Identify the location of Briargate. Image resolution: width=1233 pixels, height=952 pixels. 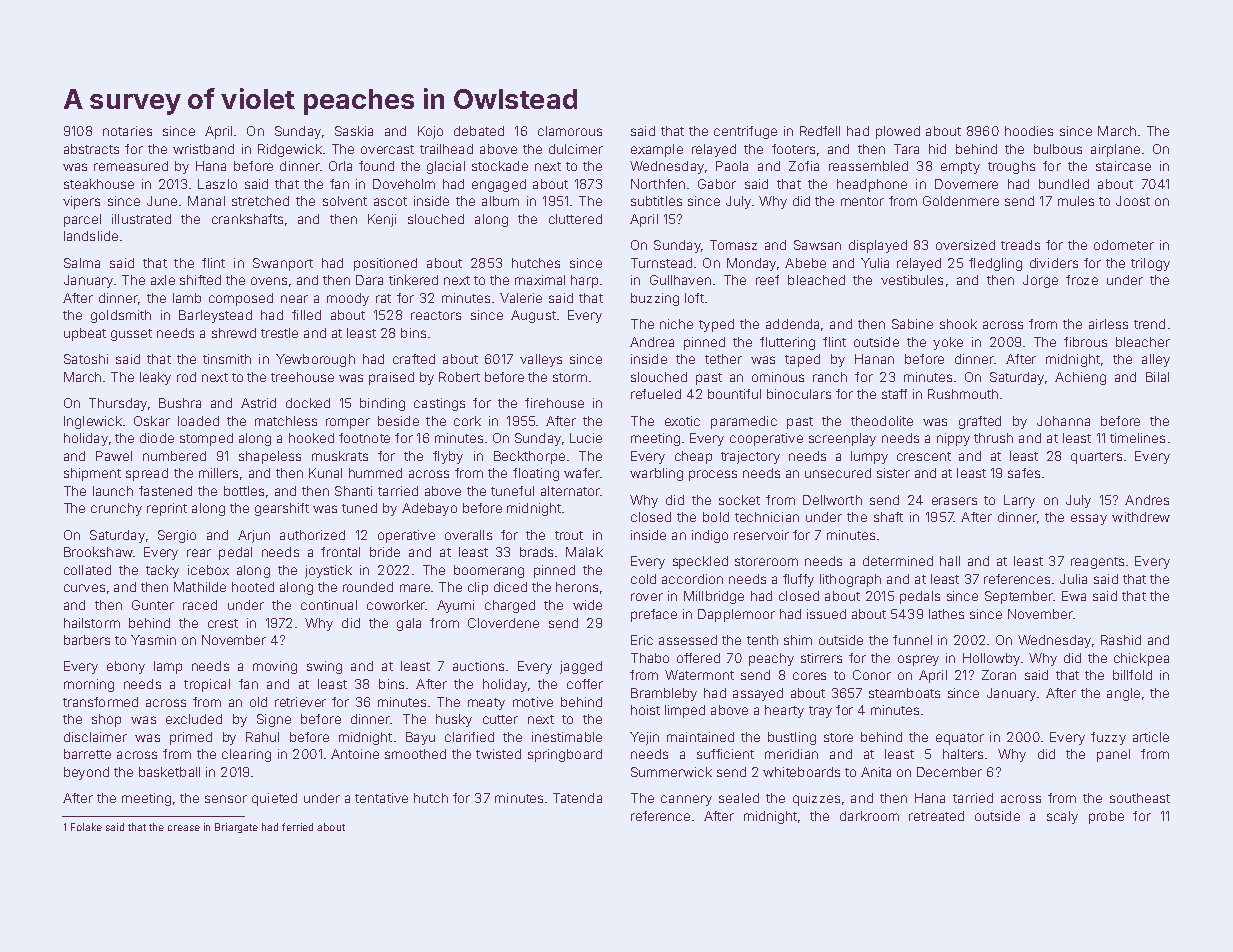
(236, 828).
